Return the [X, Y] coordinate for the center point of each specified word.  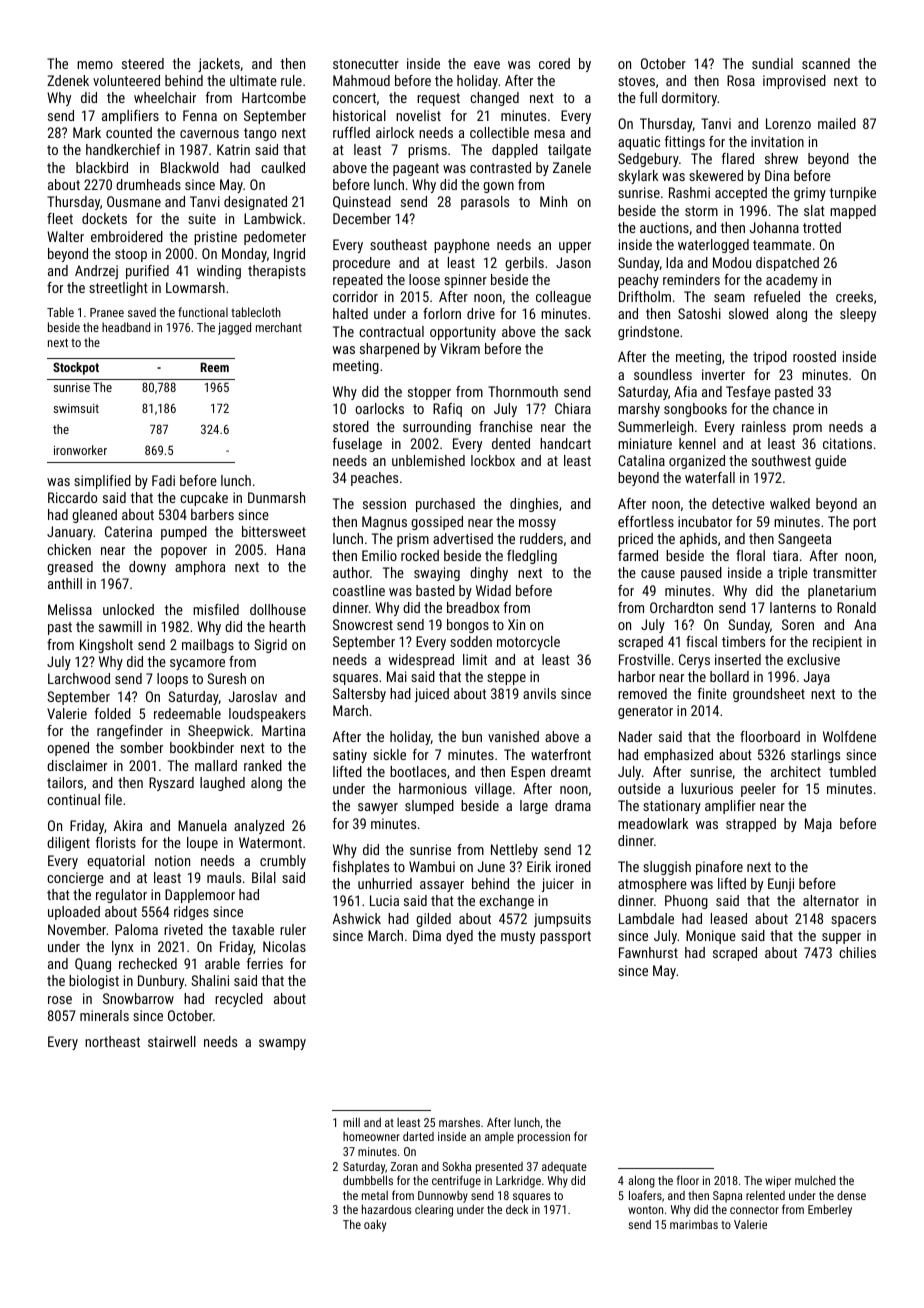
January [70, 533]
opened [68, 749]
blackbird [102, 167]
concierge [75, 879]
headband [126, 327]
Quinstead [362, 202]
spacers [853, 921]
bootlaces [418, 771]
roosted [814, 356]
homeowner [371, 1136]
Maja [818, 825]
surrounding [437, 428]
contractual [391, 331]
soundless [663, 374]
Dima [427, 935]
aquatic [639, 143]
